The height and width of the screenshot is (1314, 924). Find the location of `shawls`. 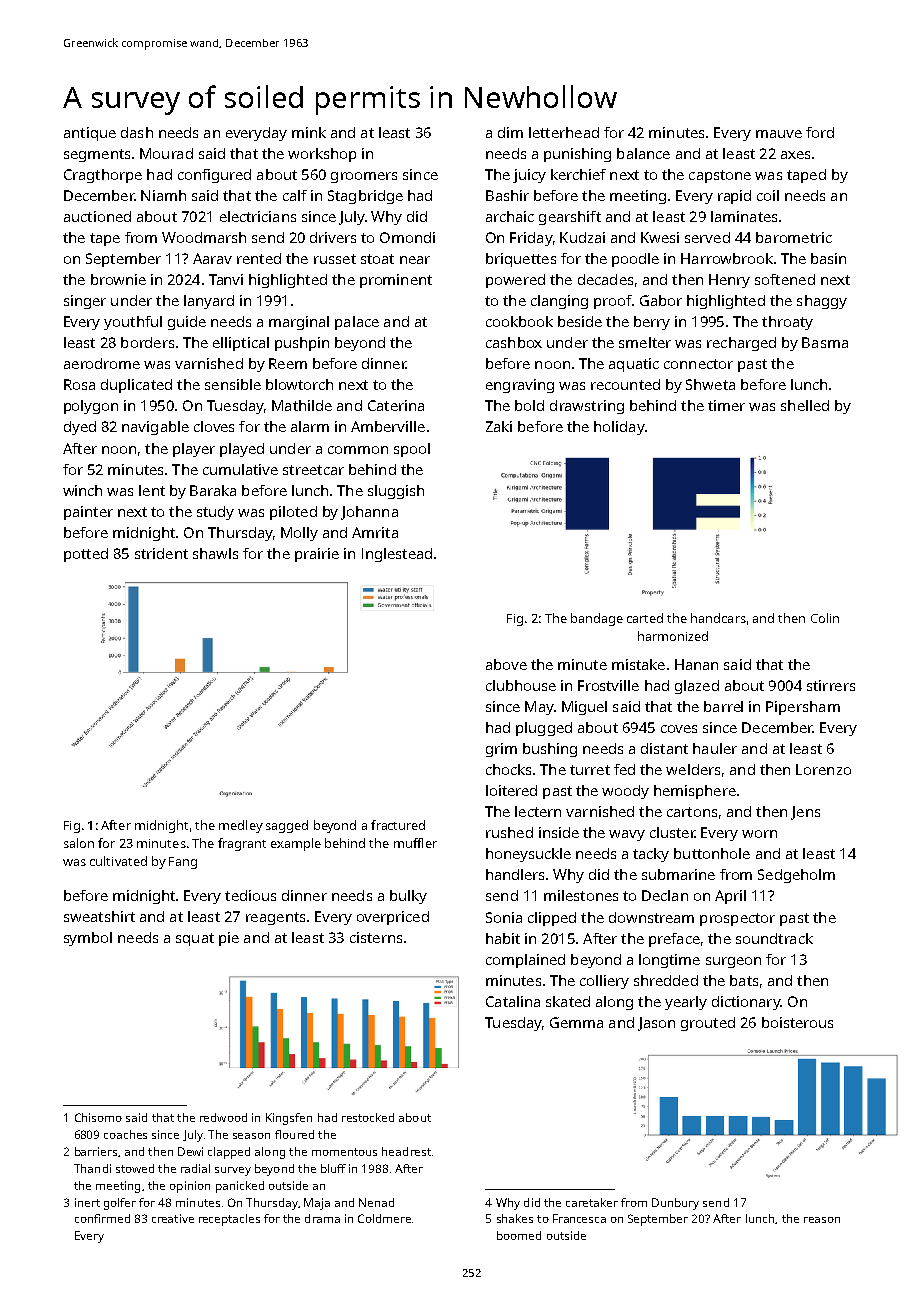

shawls is located at coordinates (215, 553).
